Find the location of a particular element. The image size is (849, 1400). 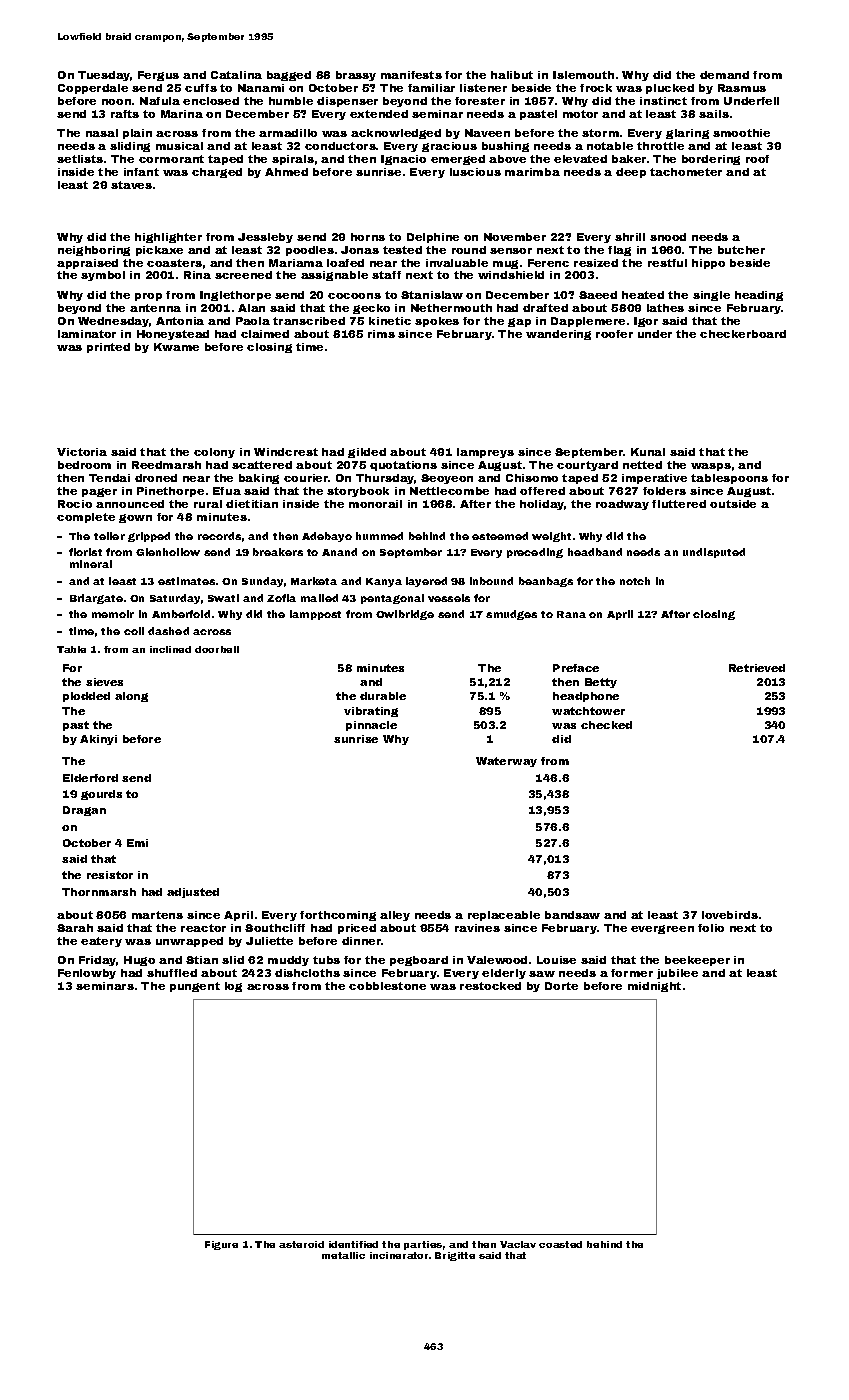

Waterway is located at coordinates (506, 762).
